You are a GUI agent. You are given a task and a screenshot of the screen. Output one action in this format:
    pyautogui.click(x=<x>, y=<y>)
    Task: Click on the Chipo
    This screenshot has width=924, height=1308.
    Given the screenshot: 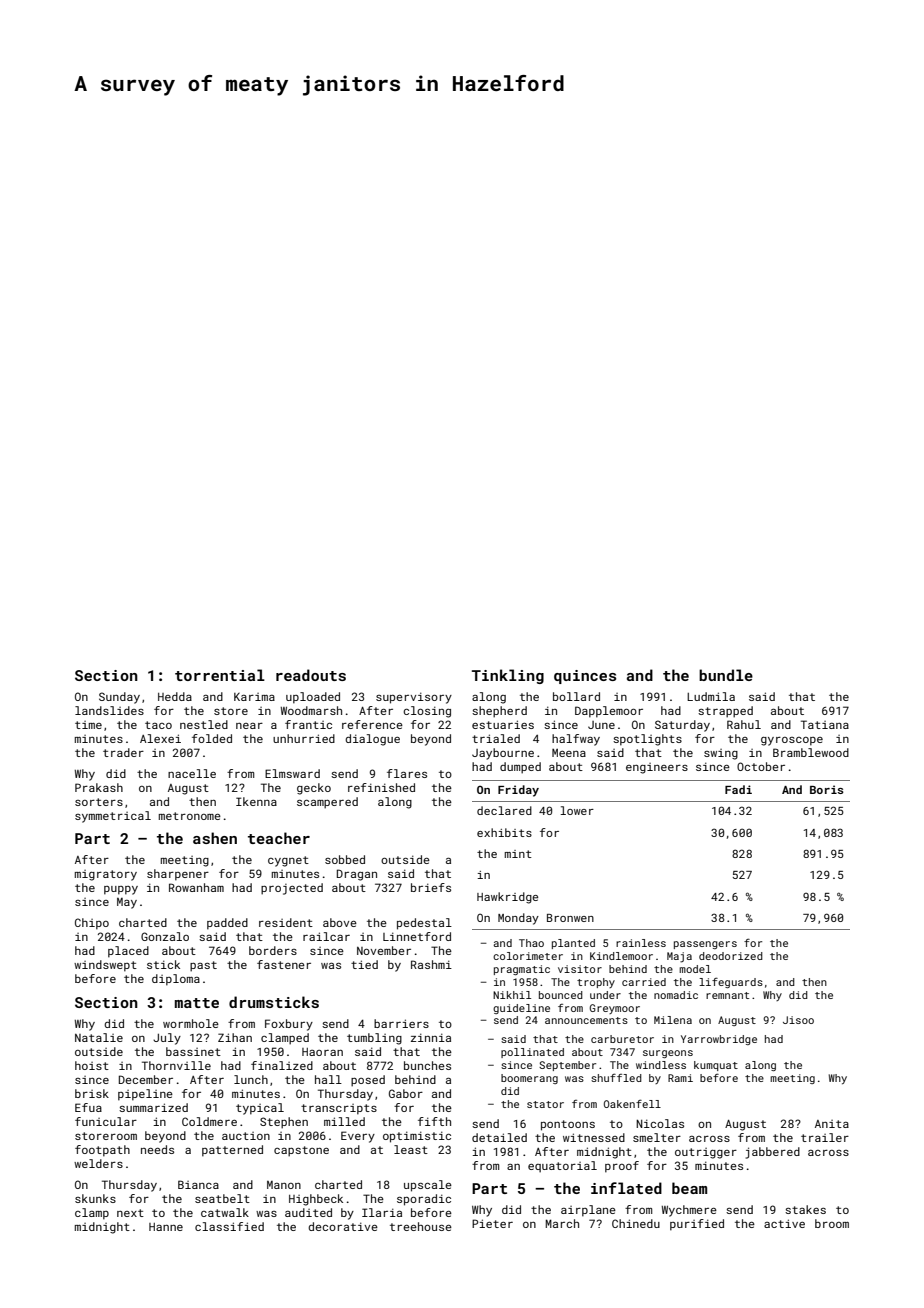 What is the action you would take?
    pyautogui.click(x=92, y=924)
